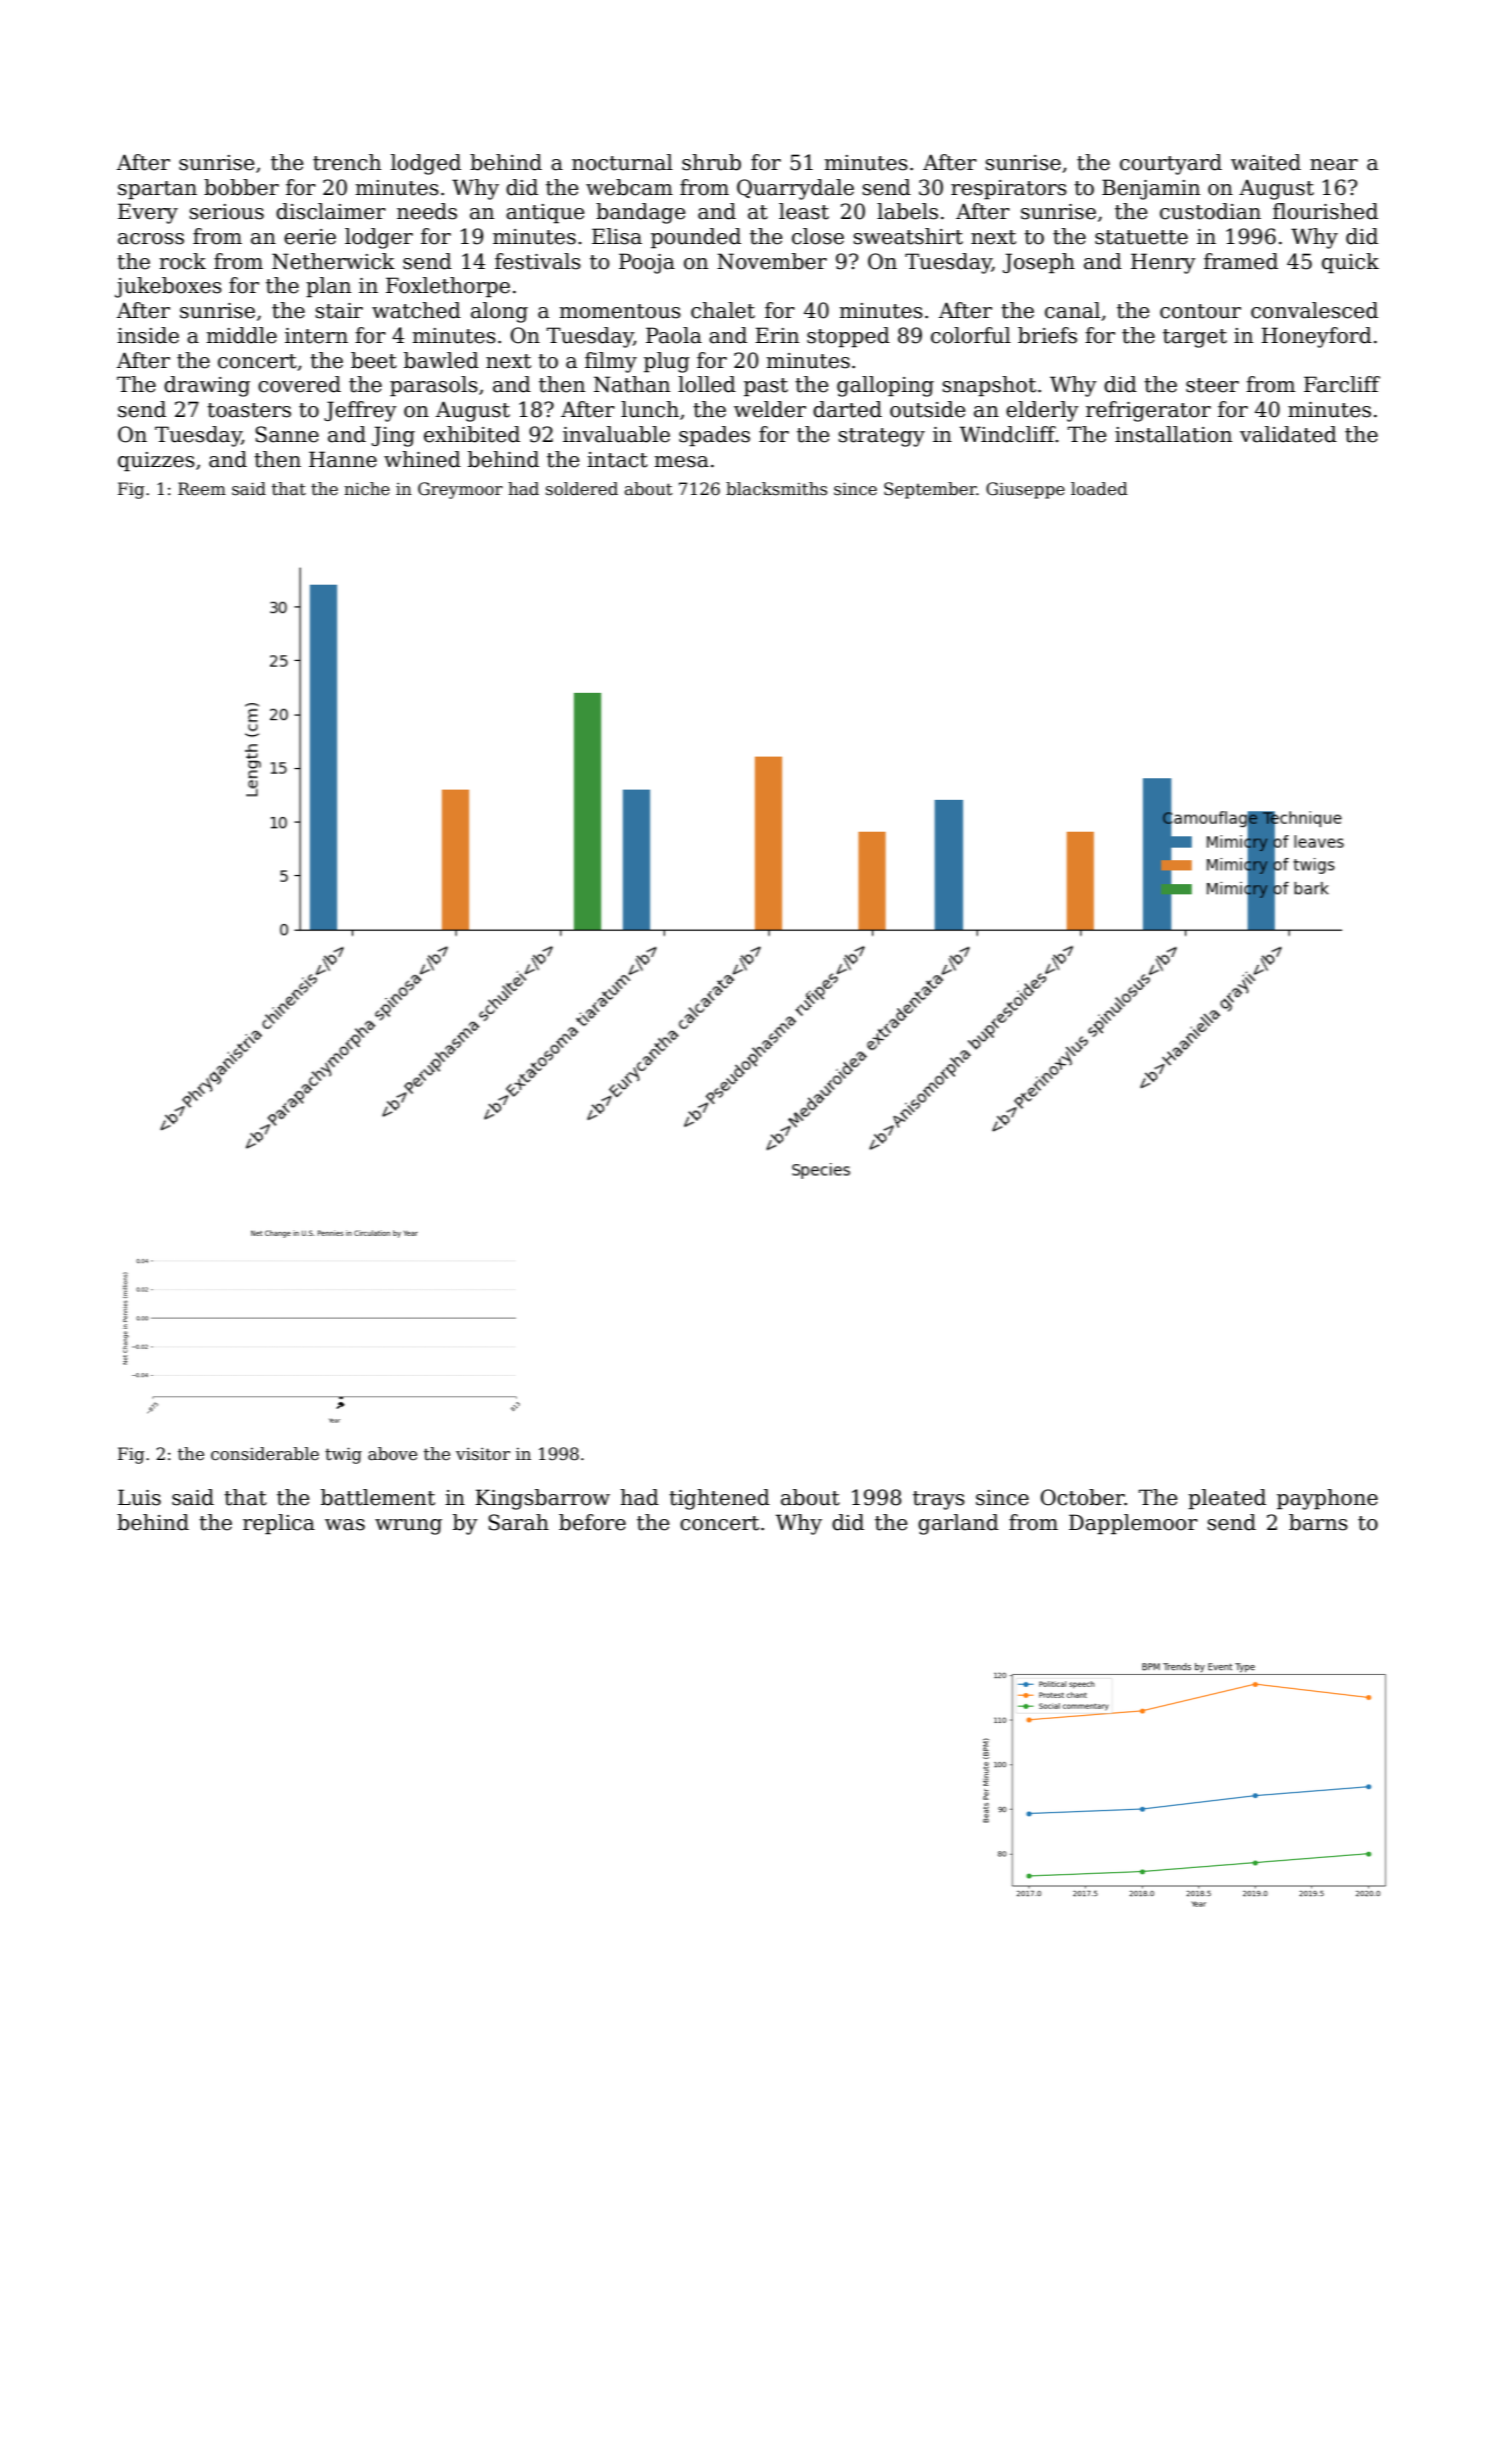 The height and width of the screenshot is (2464, 1496). I want to click on trench, so click(347, 162).
